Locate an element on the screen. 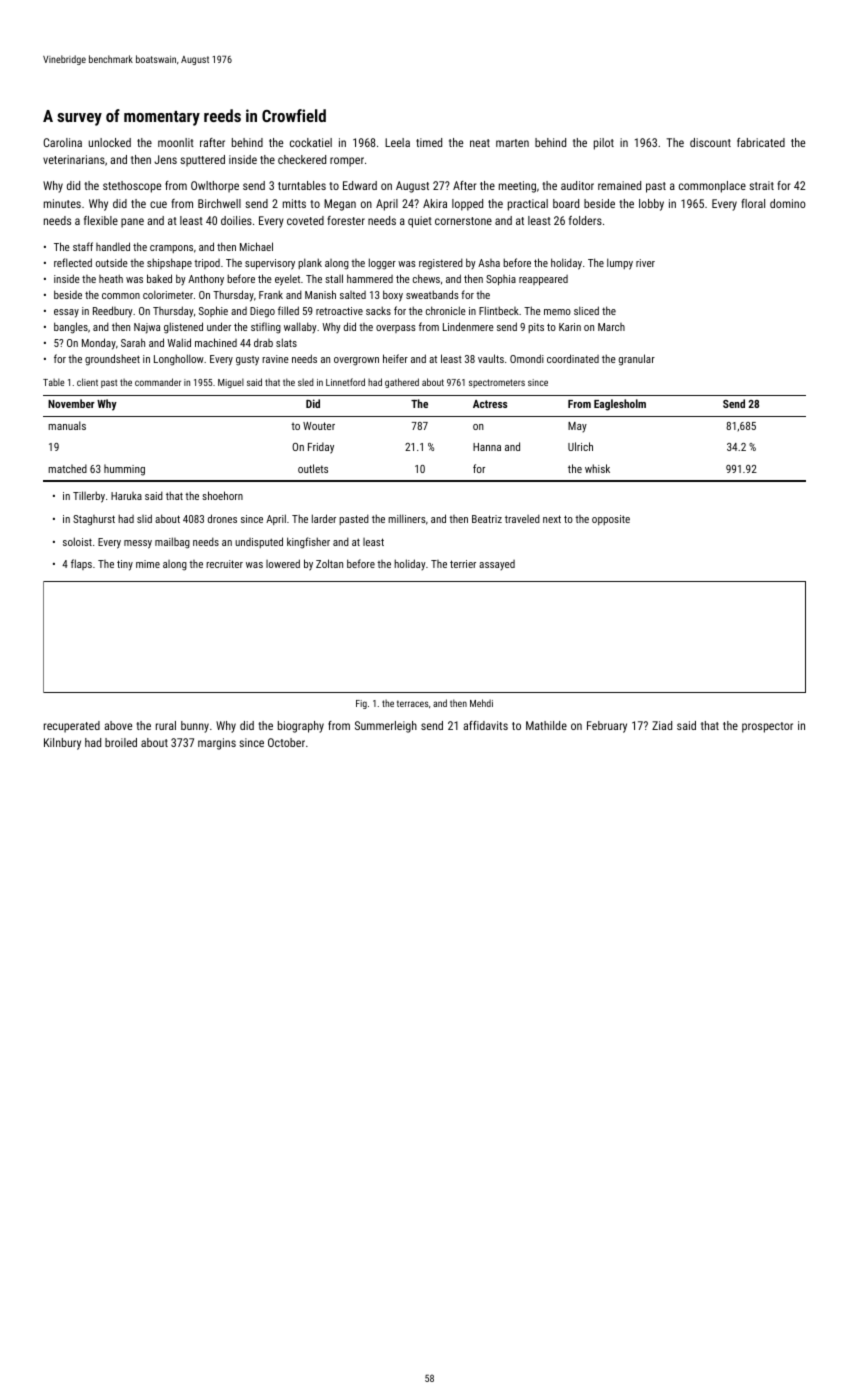  opposite is located at coordinates (611, 520).
